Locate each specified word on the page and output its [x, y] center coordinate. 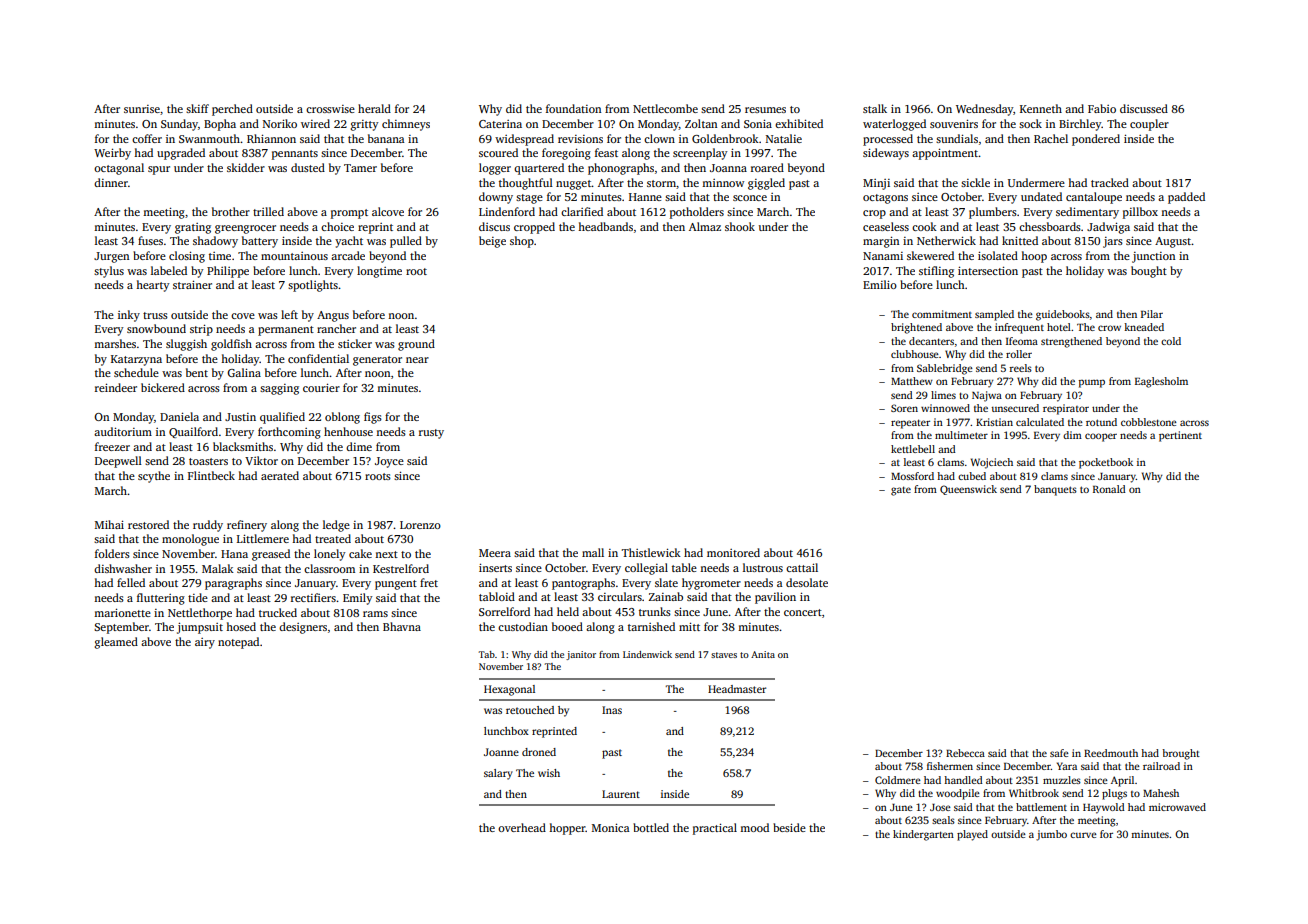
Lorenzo [420, 525]
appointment [945, 154]
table [684, 567]
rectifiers [313, 597]
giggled [766, 184]
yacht [349, 242]
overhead [522, 827]
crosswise [330, 109]
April [1122, 781]
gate [901, 491]
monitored [733, 552]
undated [1041, 196]
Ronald [1109, 489]
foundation [573, 108]
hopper [567, 829]
